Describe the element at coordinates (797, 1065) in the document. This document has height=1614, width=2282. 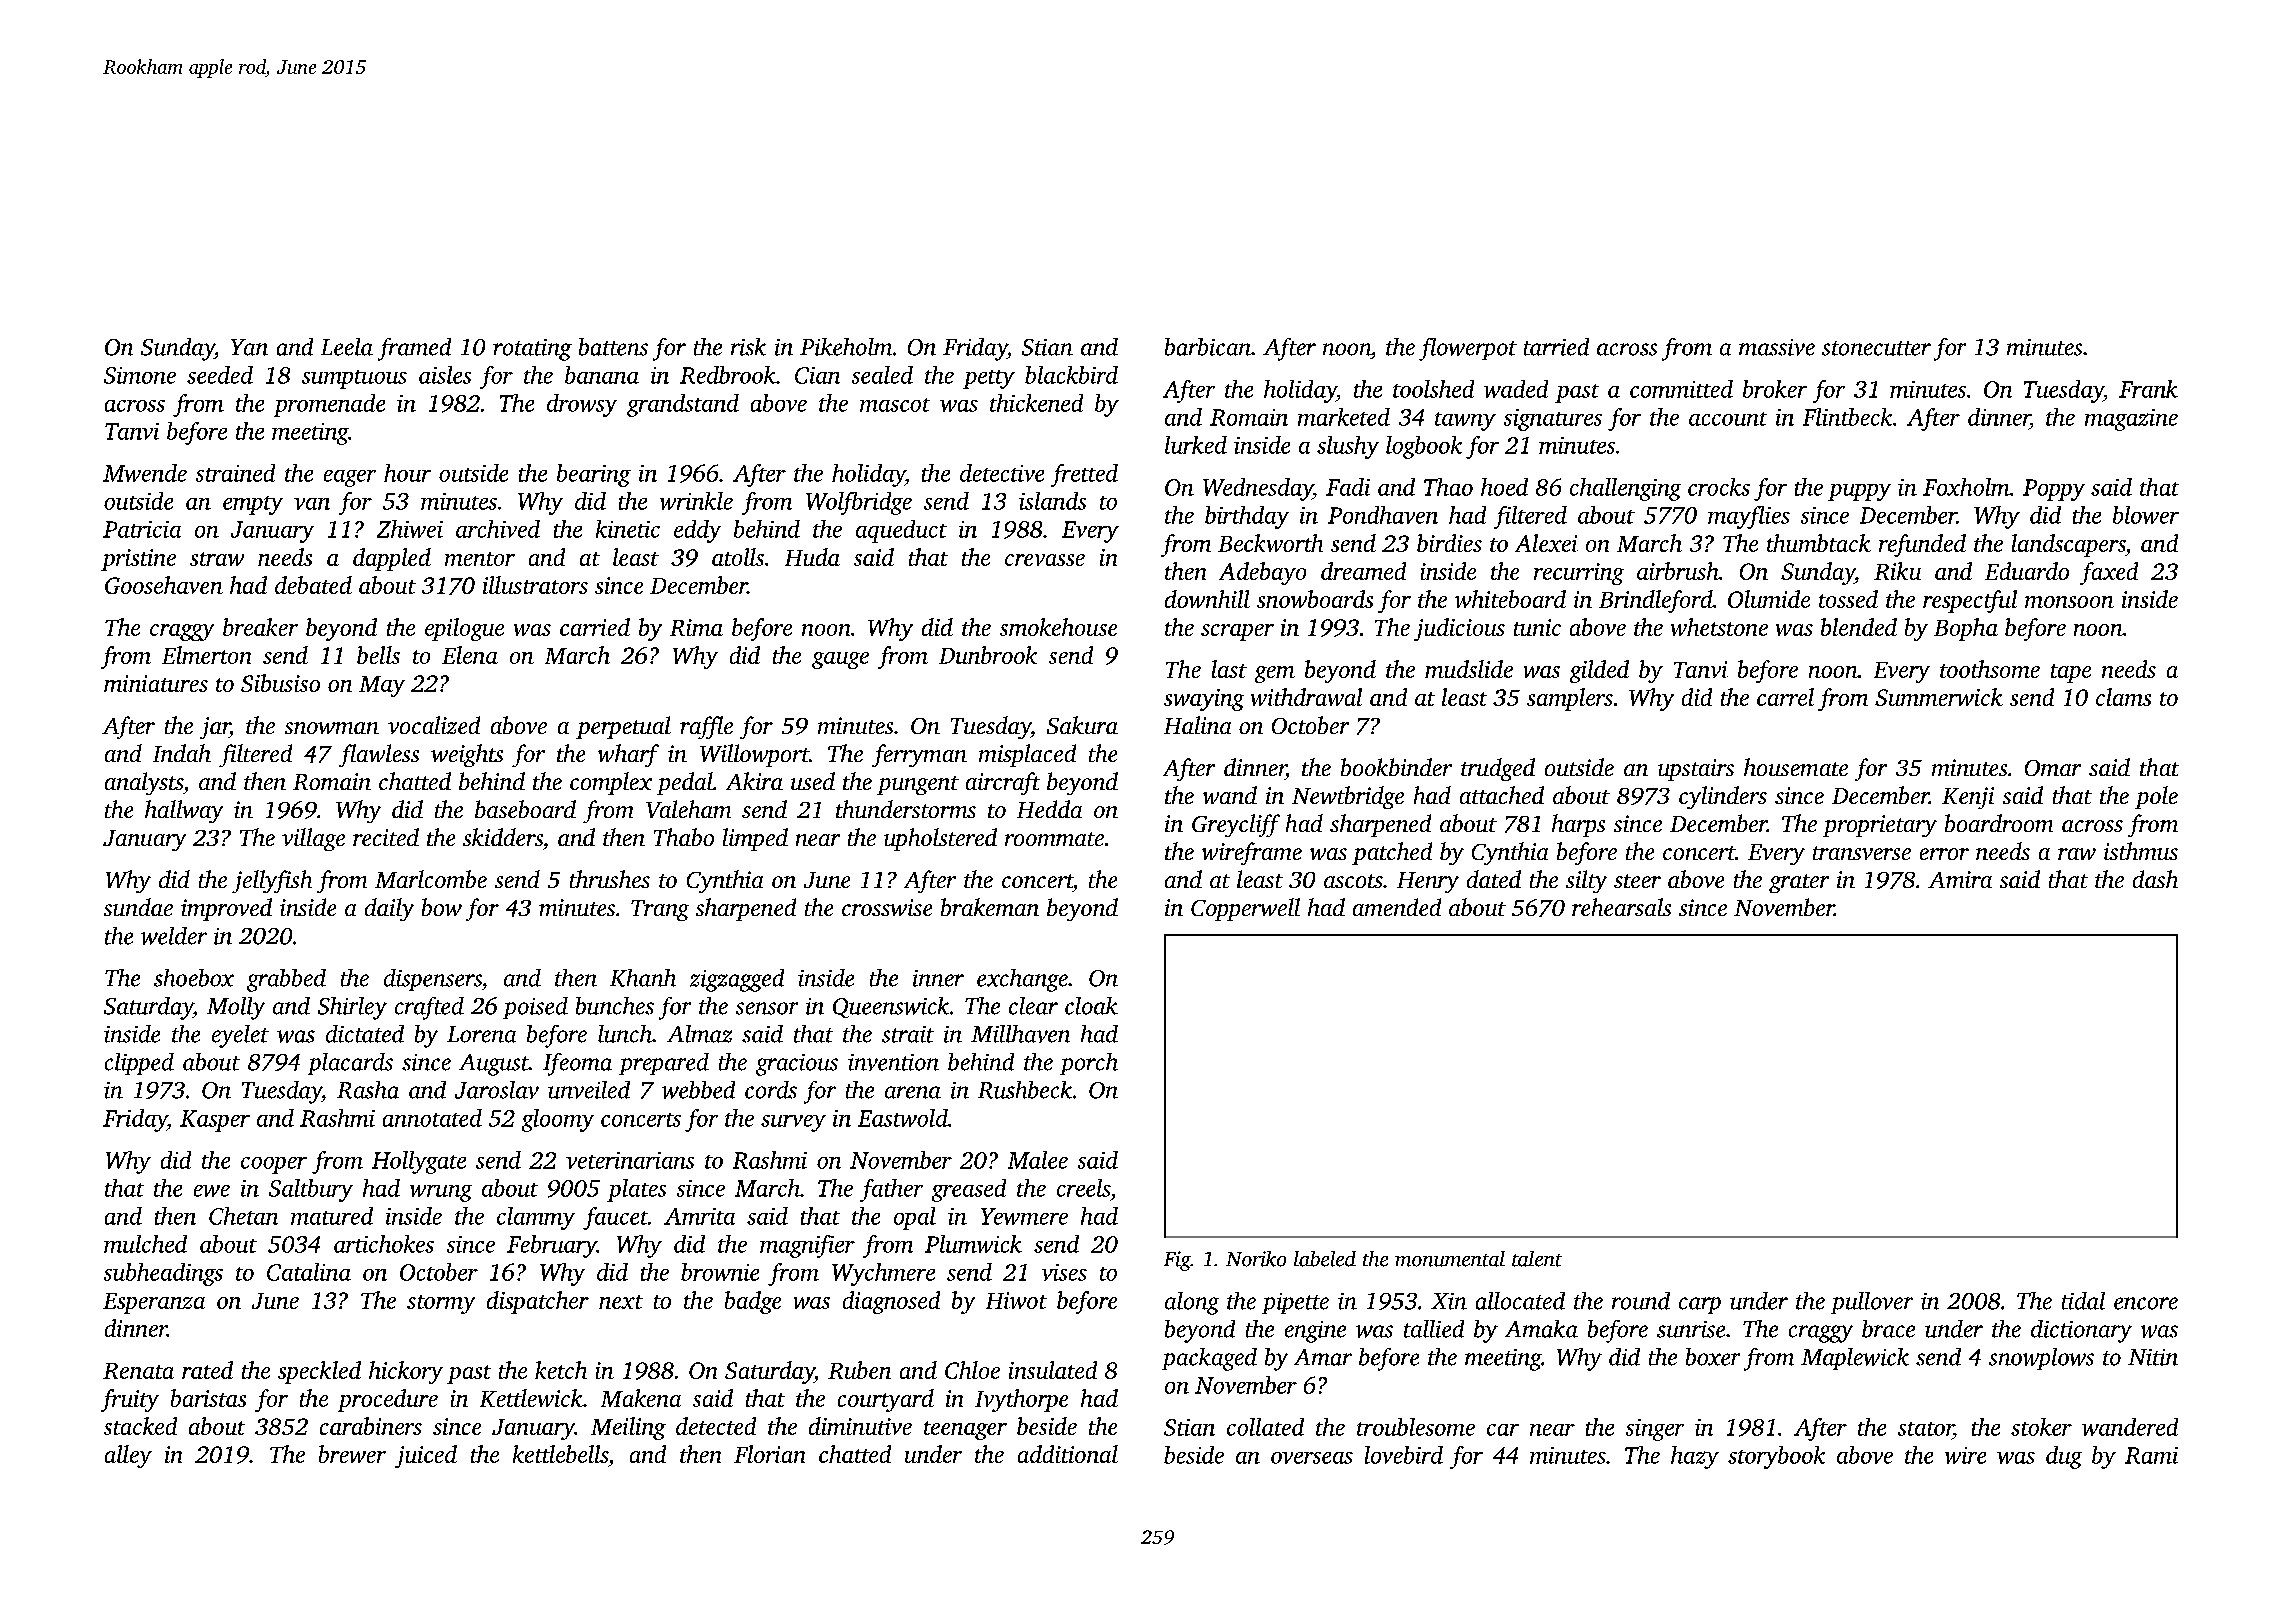
I see `gracious` at that location.
